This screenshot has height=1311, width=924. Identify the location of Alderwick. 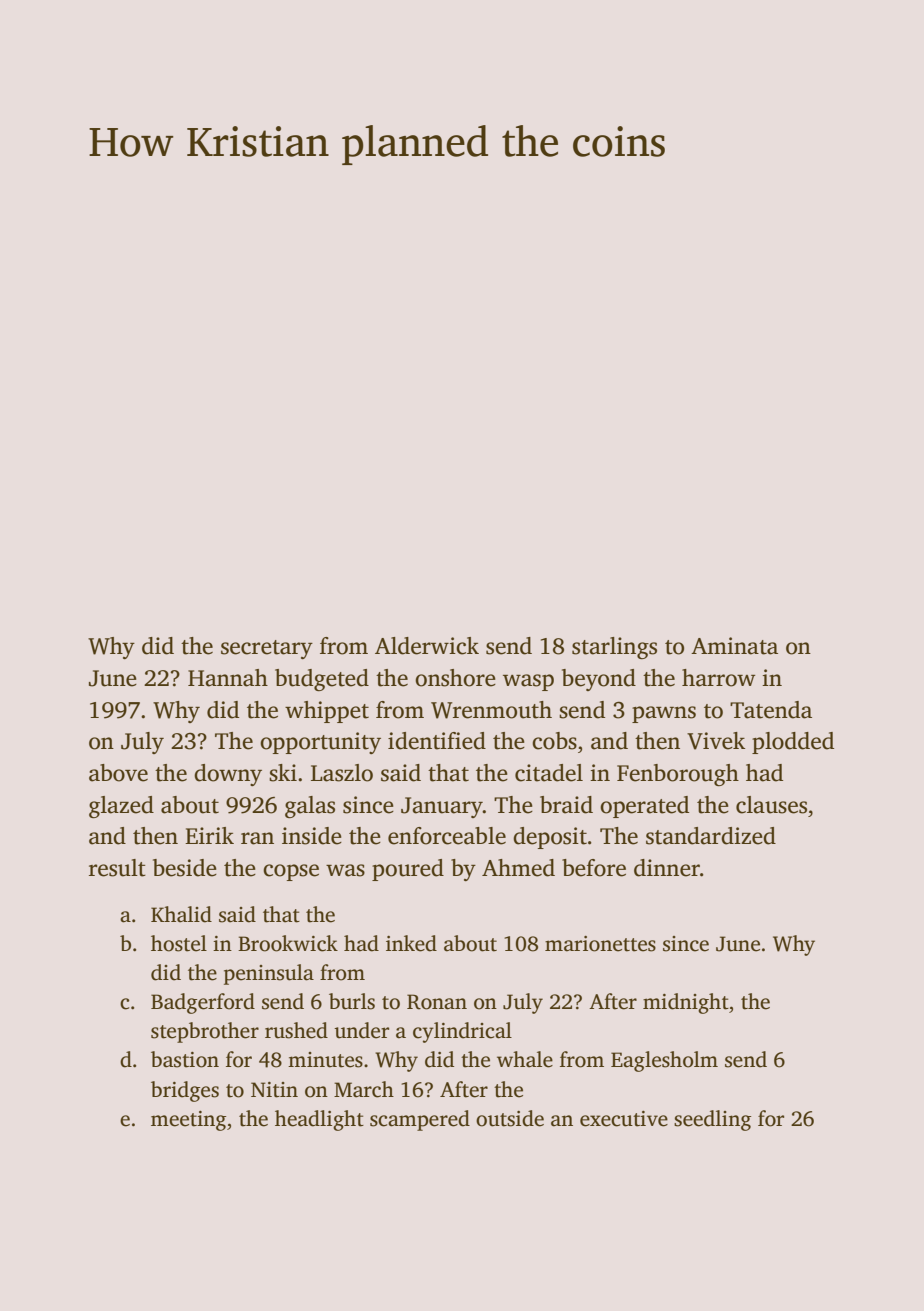
(427, 646).
